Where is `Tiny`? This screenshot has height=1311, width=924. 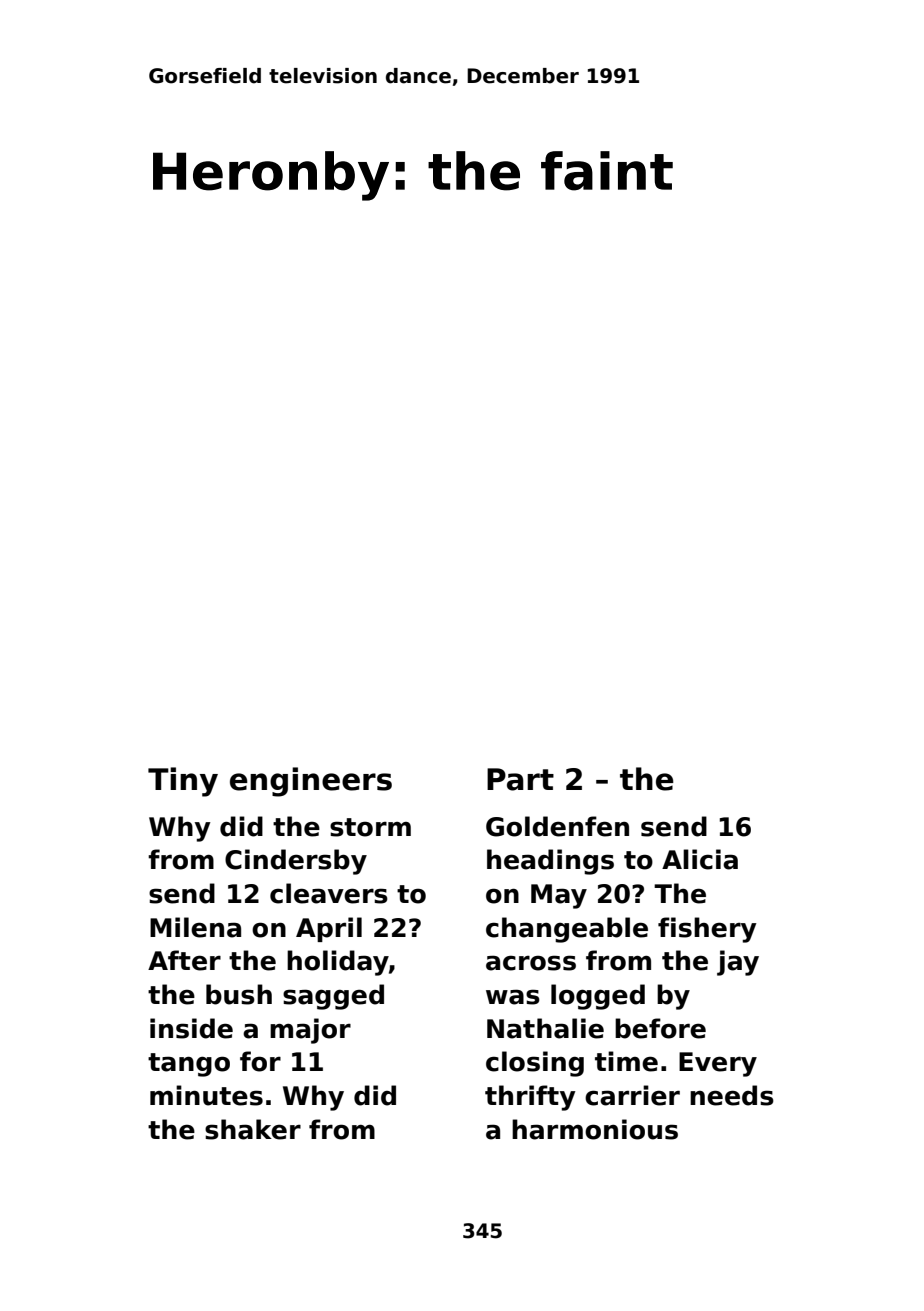 Tiny is located at coordinates (183, 782).
